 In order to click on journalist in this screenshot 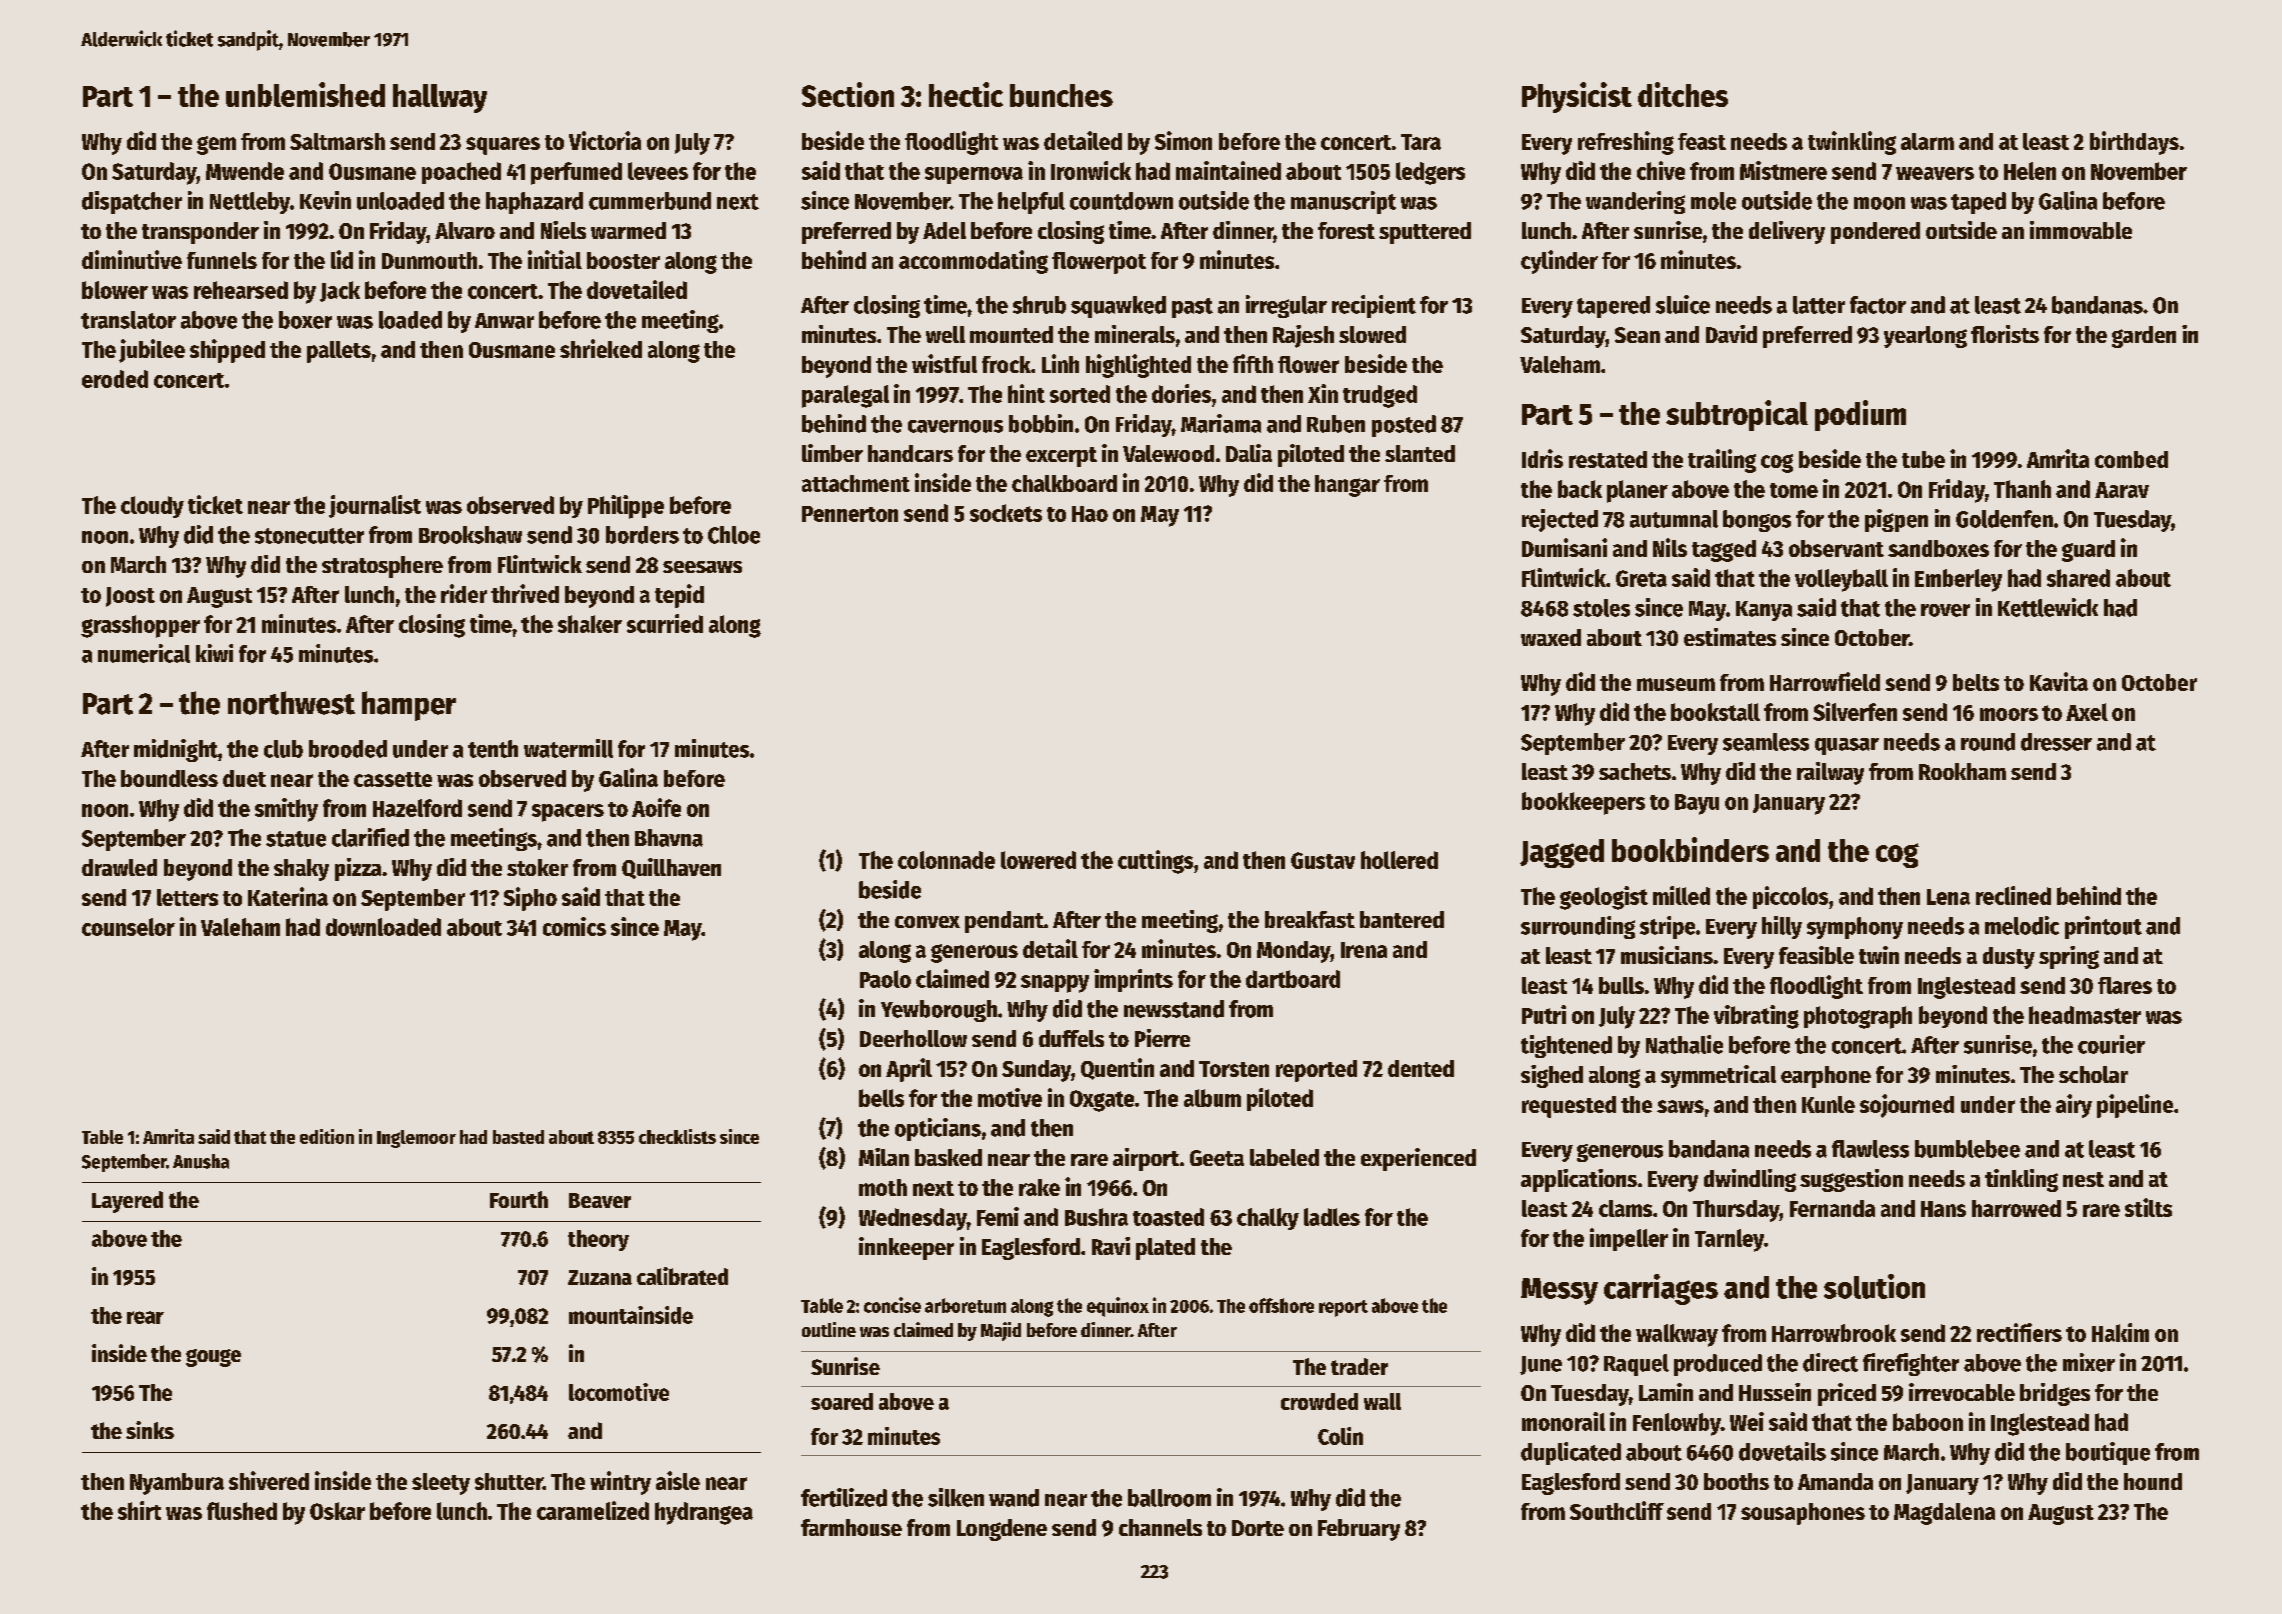, I will do `click(375, 506)`.
